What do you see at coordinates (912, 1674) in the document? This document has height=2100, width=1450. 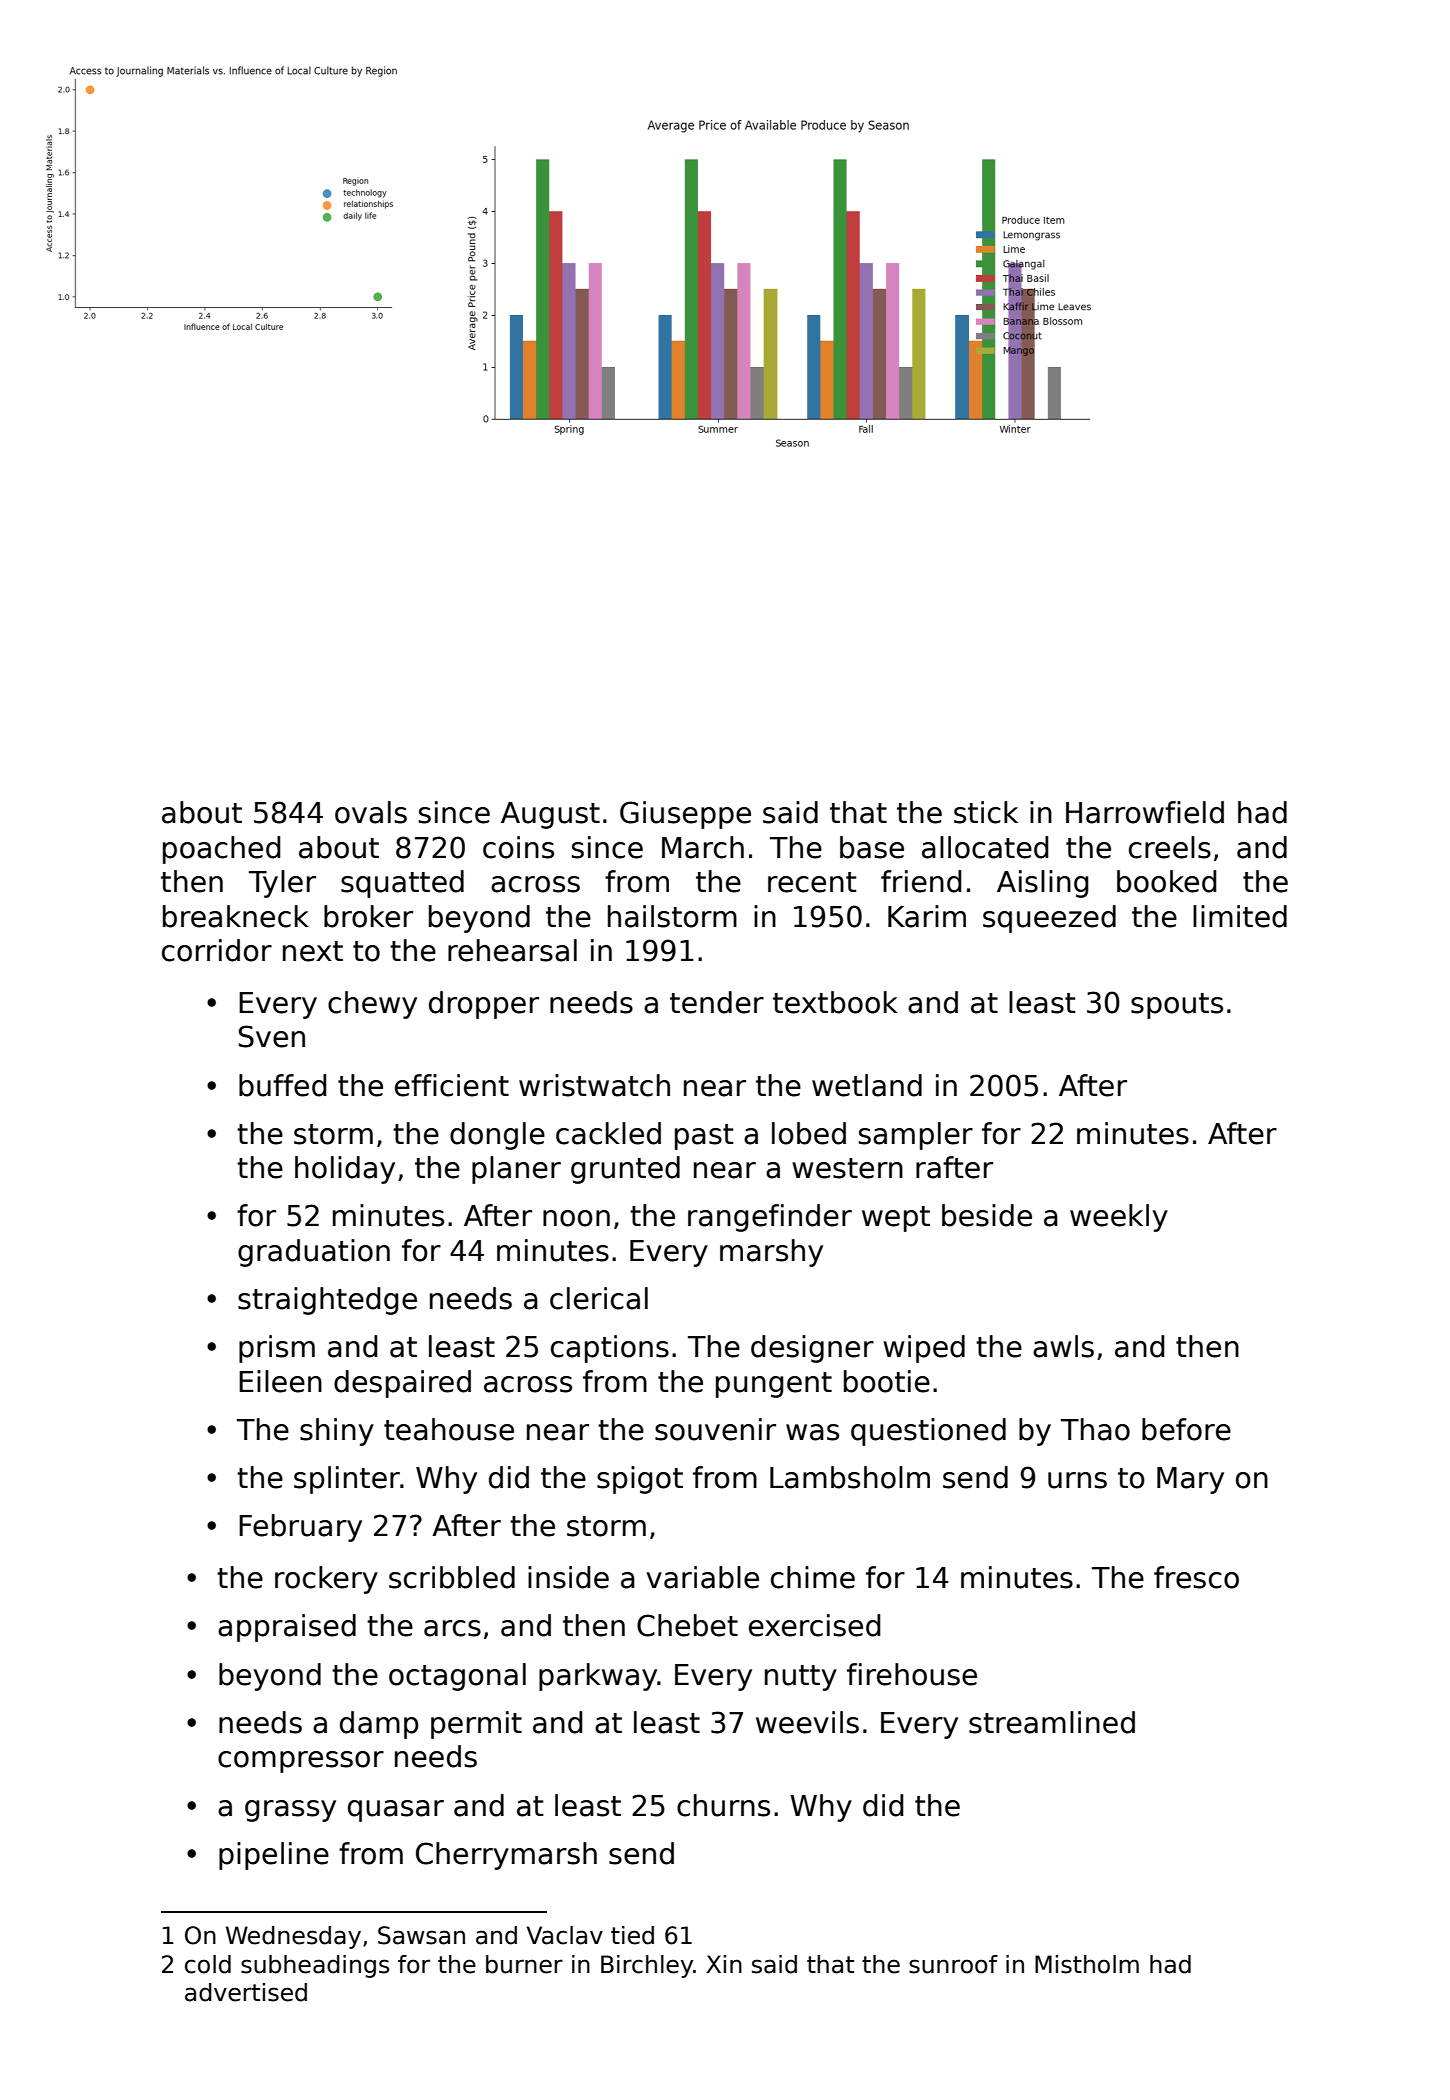 I see `firehouse` at bounding box center [912, 1674].
